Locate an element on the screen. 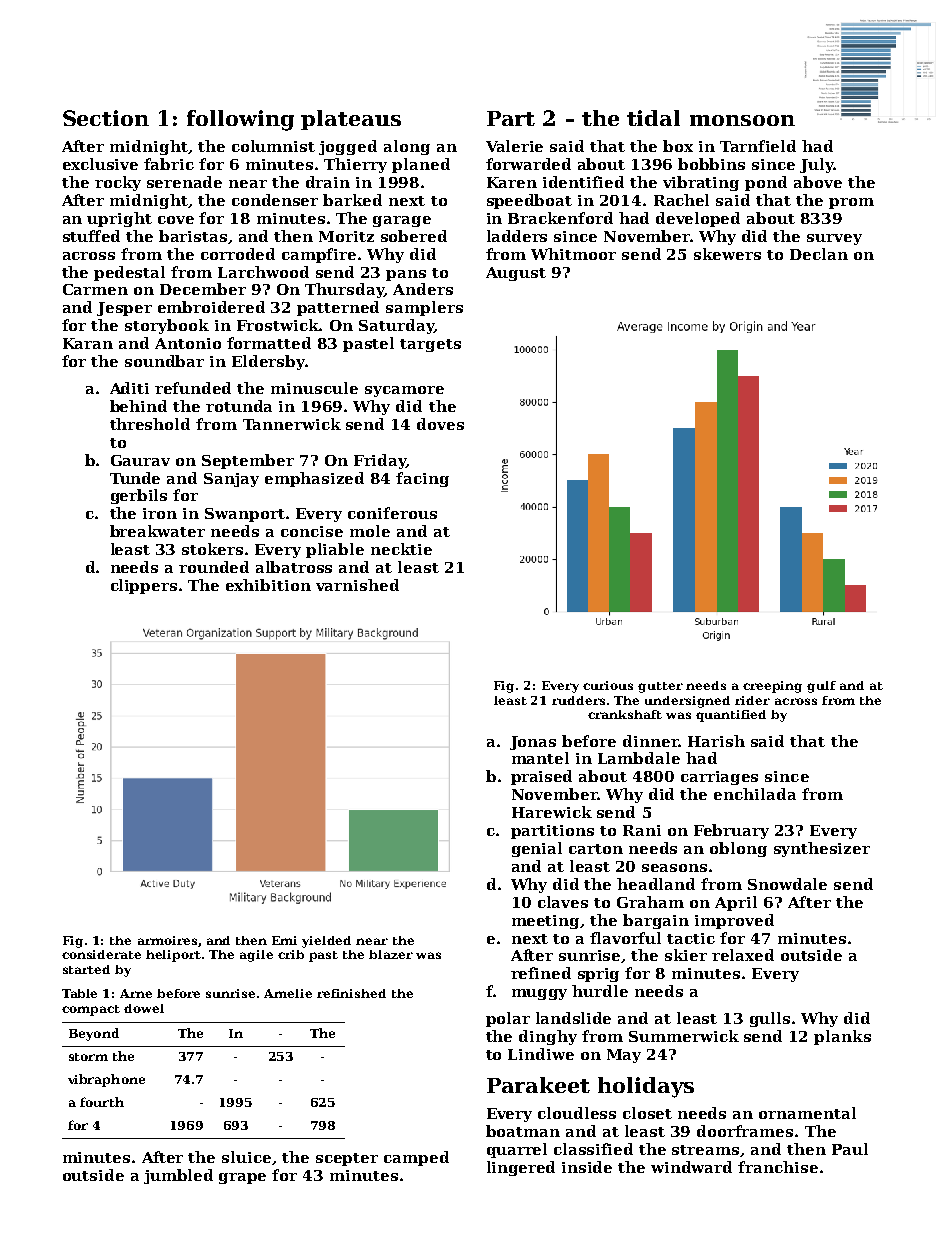  Sanjay is located at coordinates (231, 480).
